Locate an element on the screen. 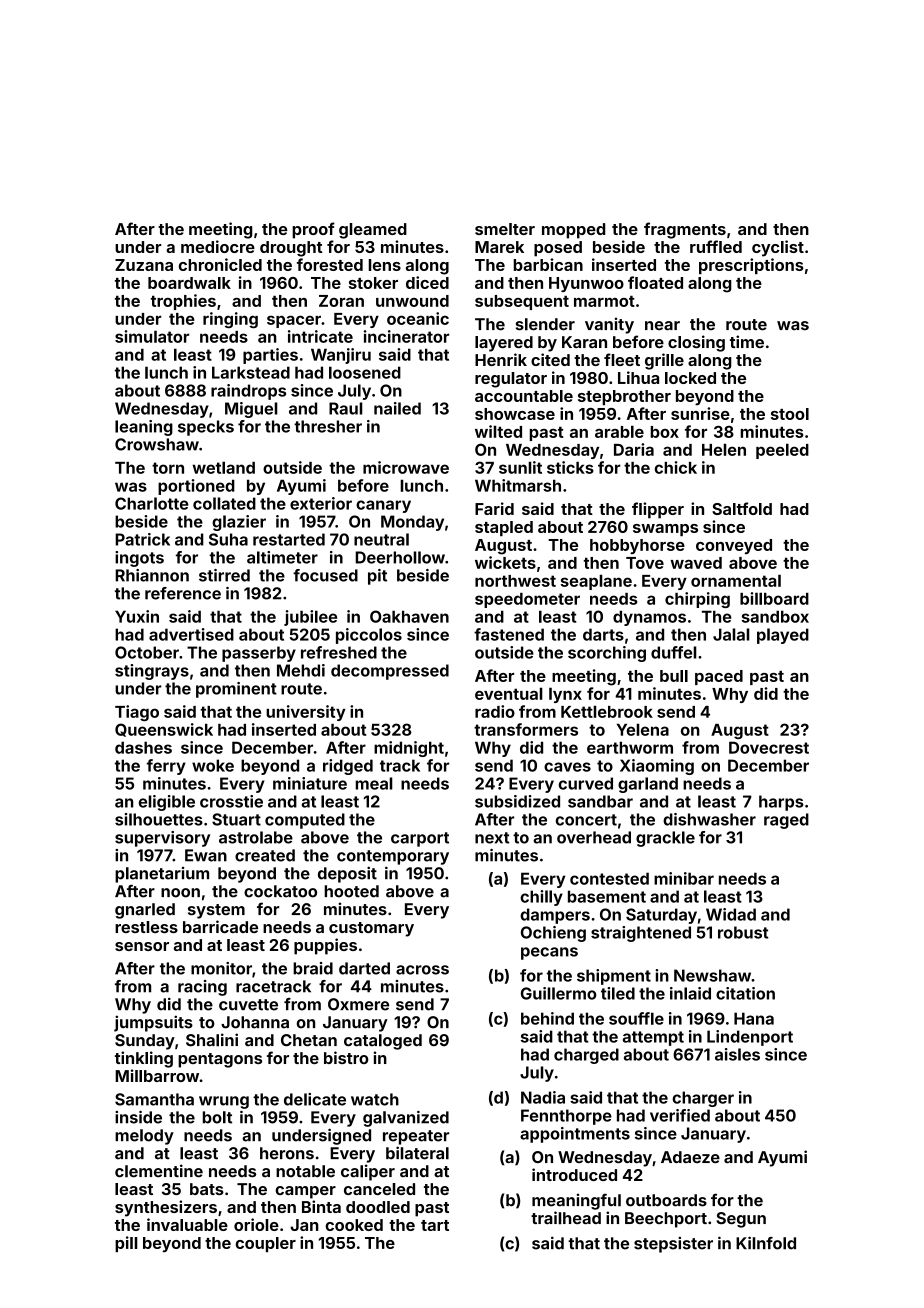 The width and height of the screenshot is (924, 1308). decompressed is located at coordinates (390, 672).
